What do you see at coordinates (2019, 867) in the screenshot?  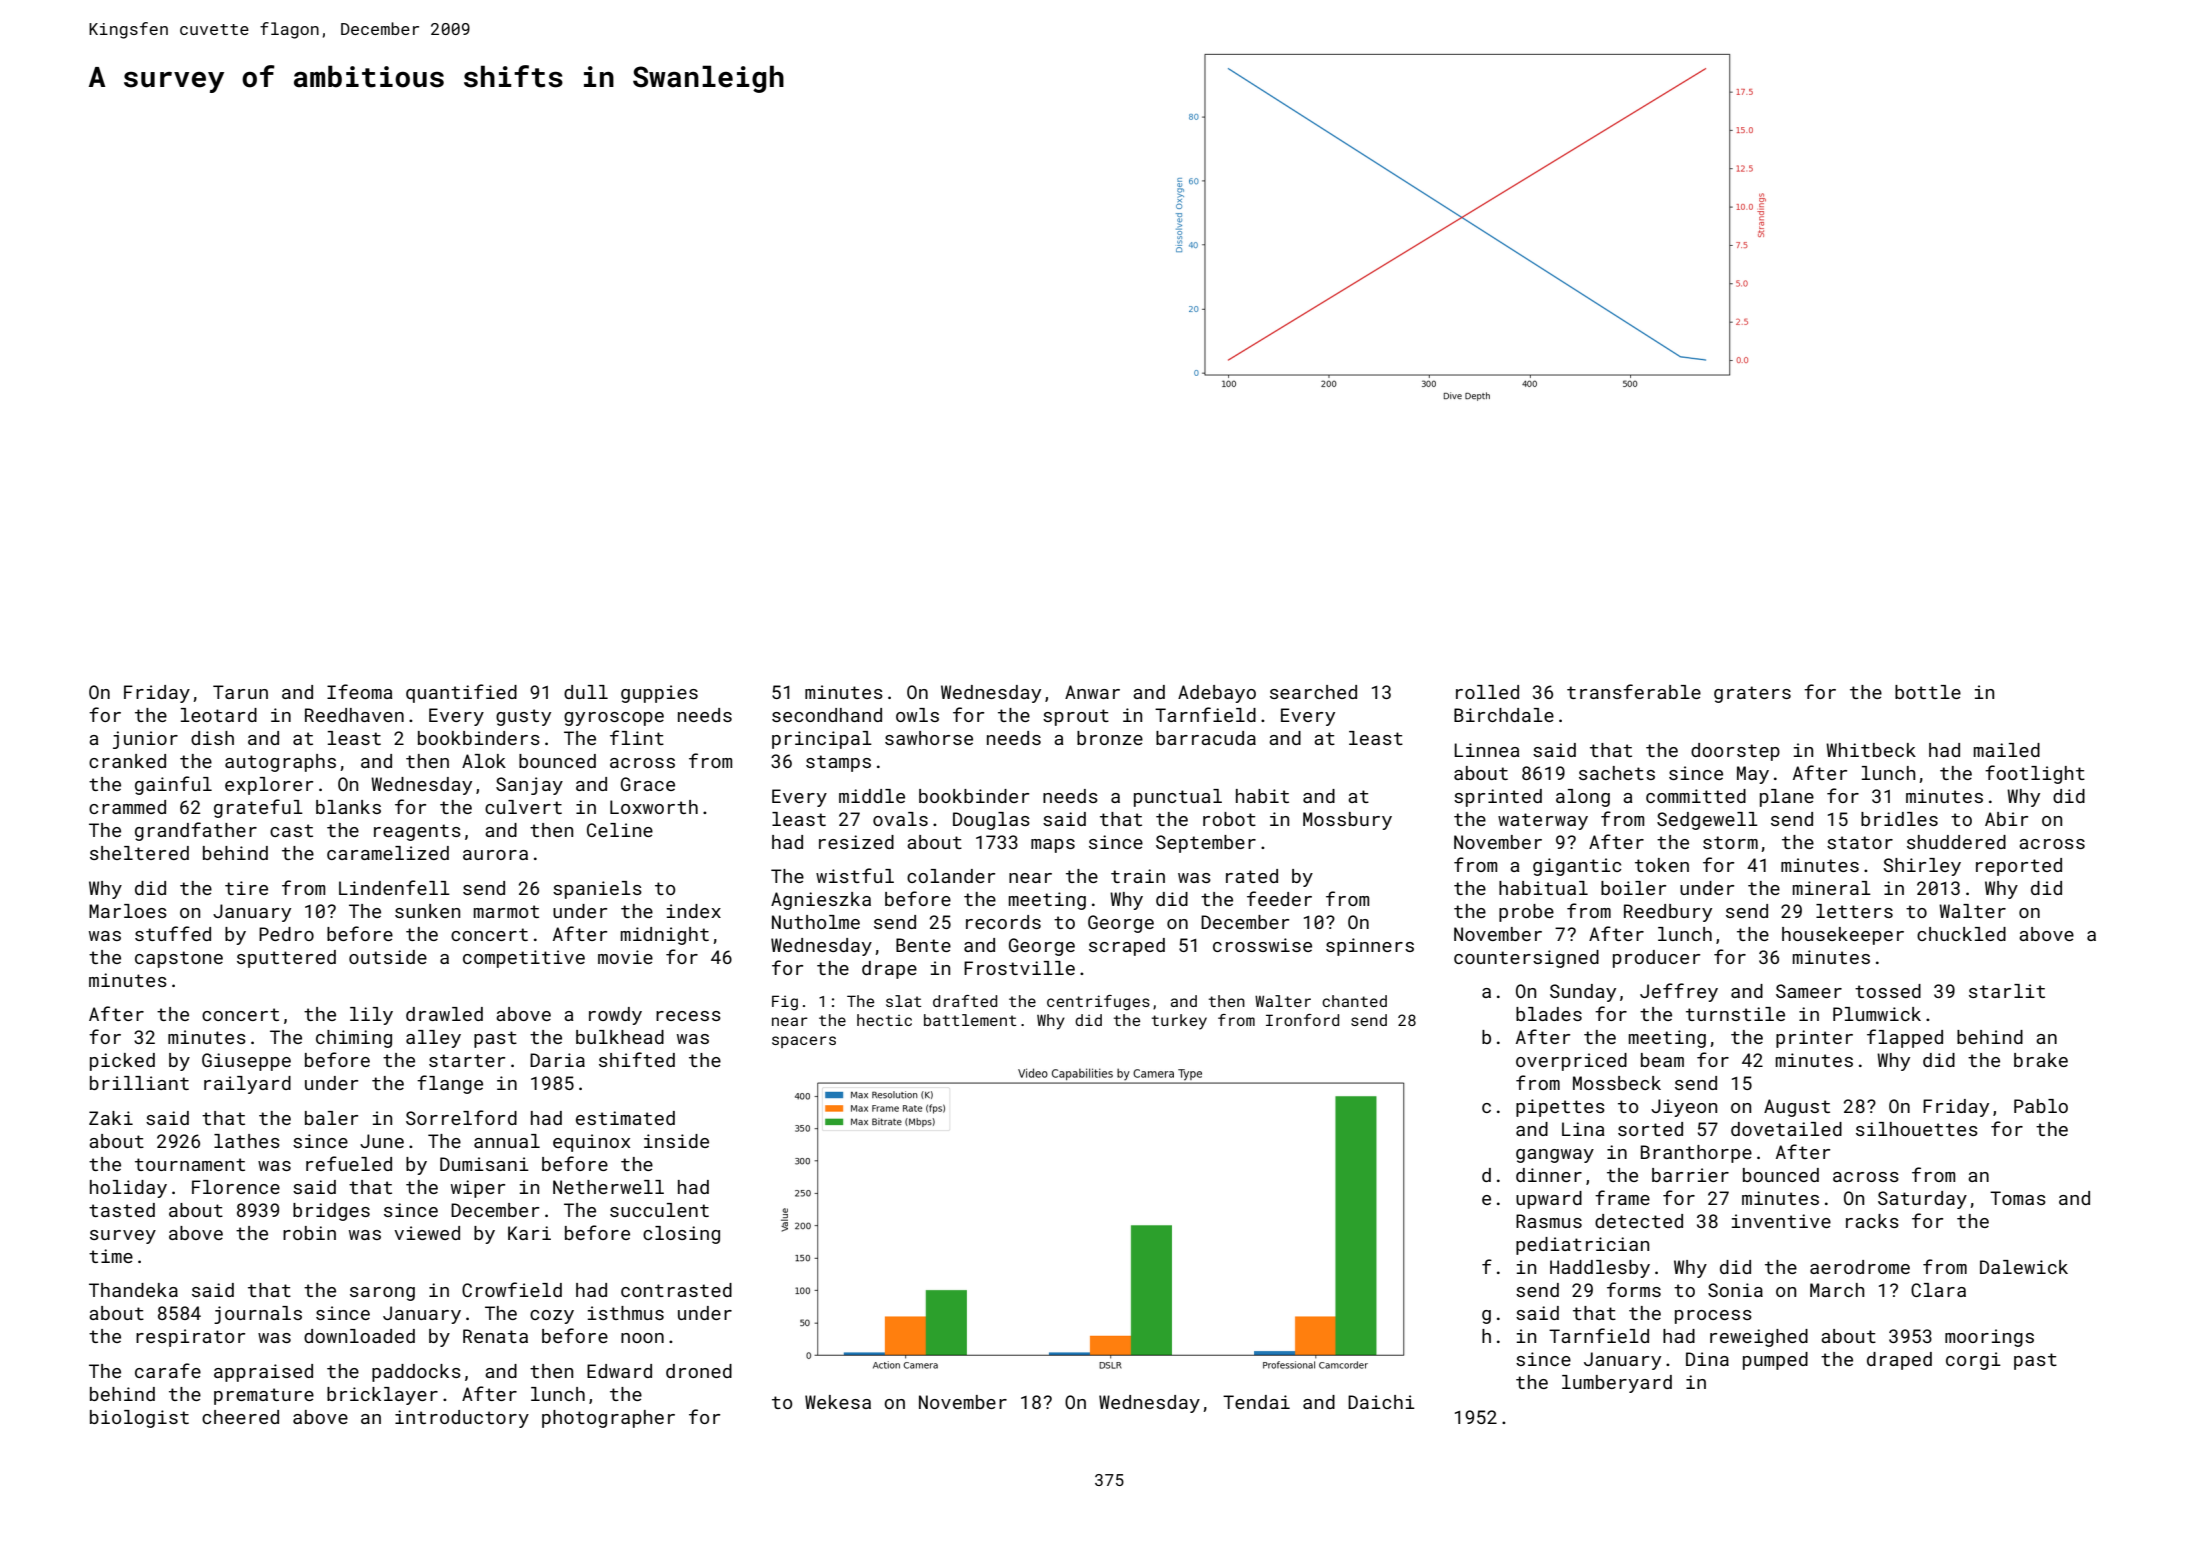 I see `reported` at bounding box center [2019, 867].
